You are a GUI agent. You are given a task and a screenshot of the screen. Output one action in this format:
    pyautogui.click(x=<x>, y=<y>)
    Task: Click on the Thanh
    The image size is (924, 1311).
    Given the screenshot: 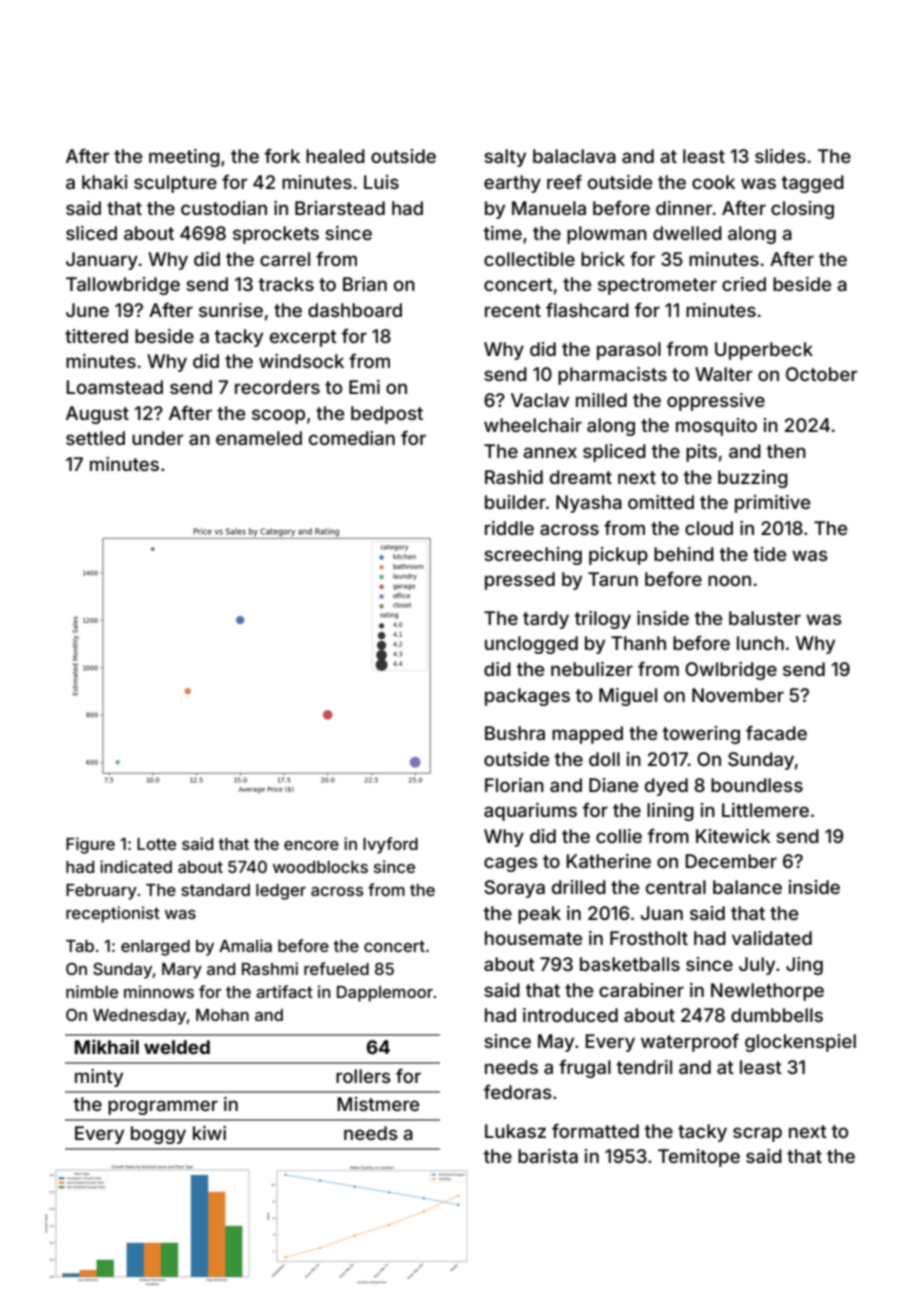 What is the action you would take?
    pyautogui.click(x=638, y=643)
